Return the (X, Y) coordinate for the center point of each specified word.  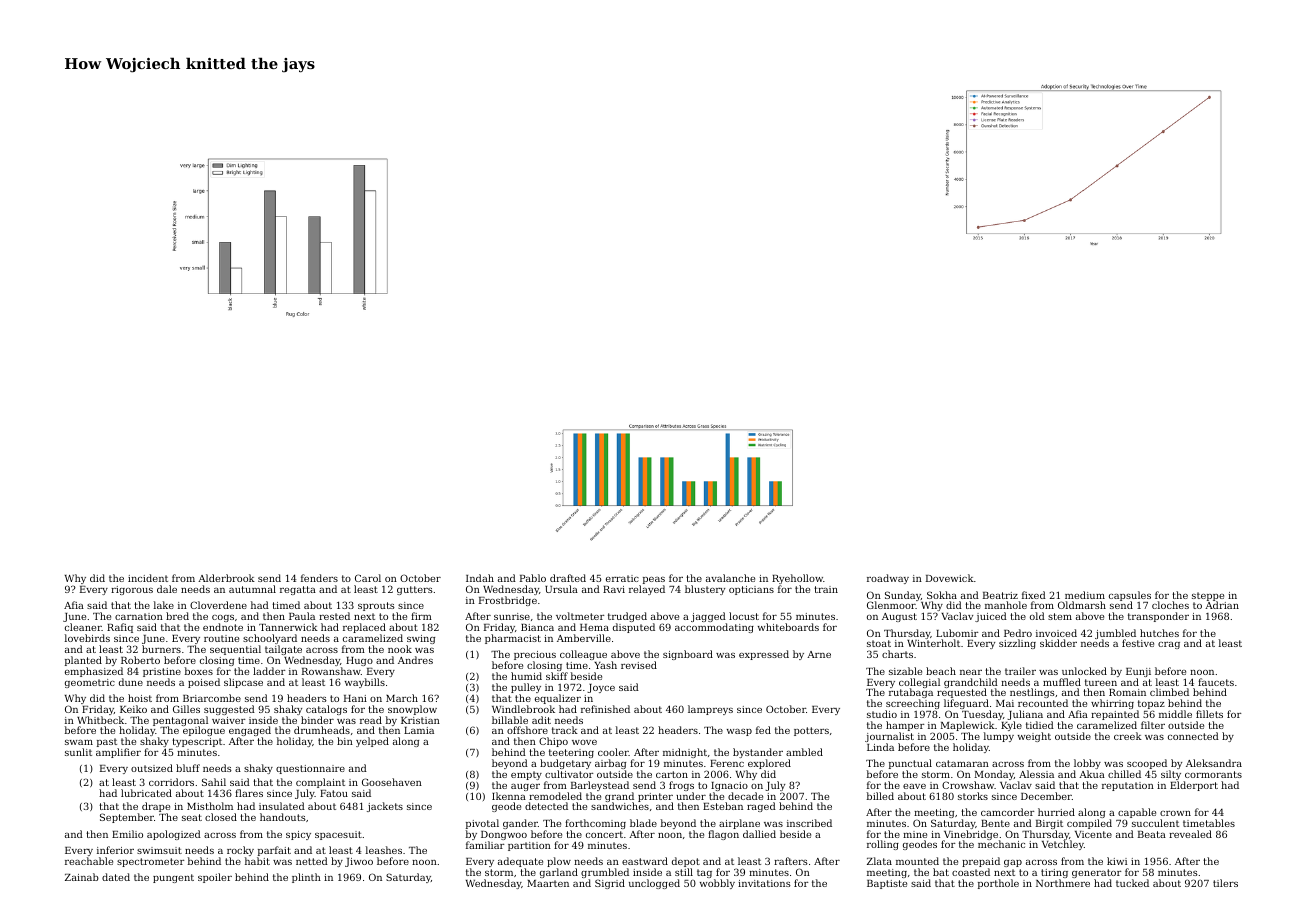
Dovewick (950, 578)
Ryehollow (797, 580)
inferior (115, 850)
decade (745, 796)
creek (1128, 736)
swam (79, 742)
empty (526, 775)
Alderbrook (226, 578)
